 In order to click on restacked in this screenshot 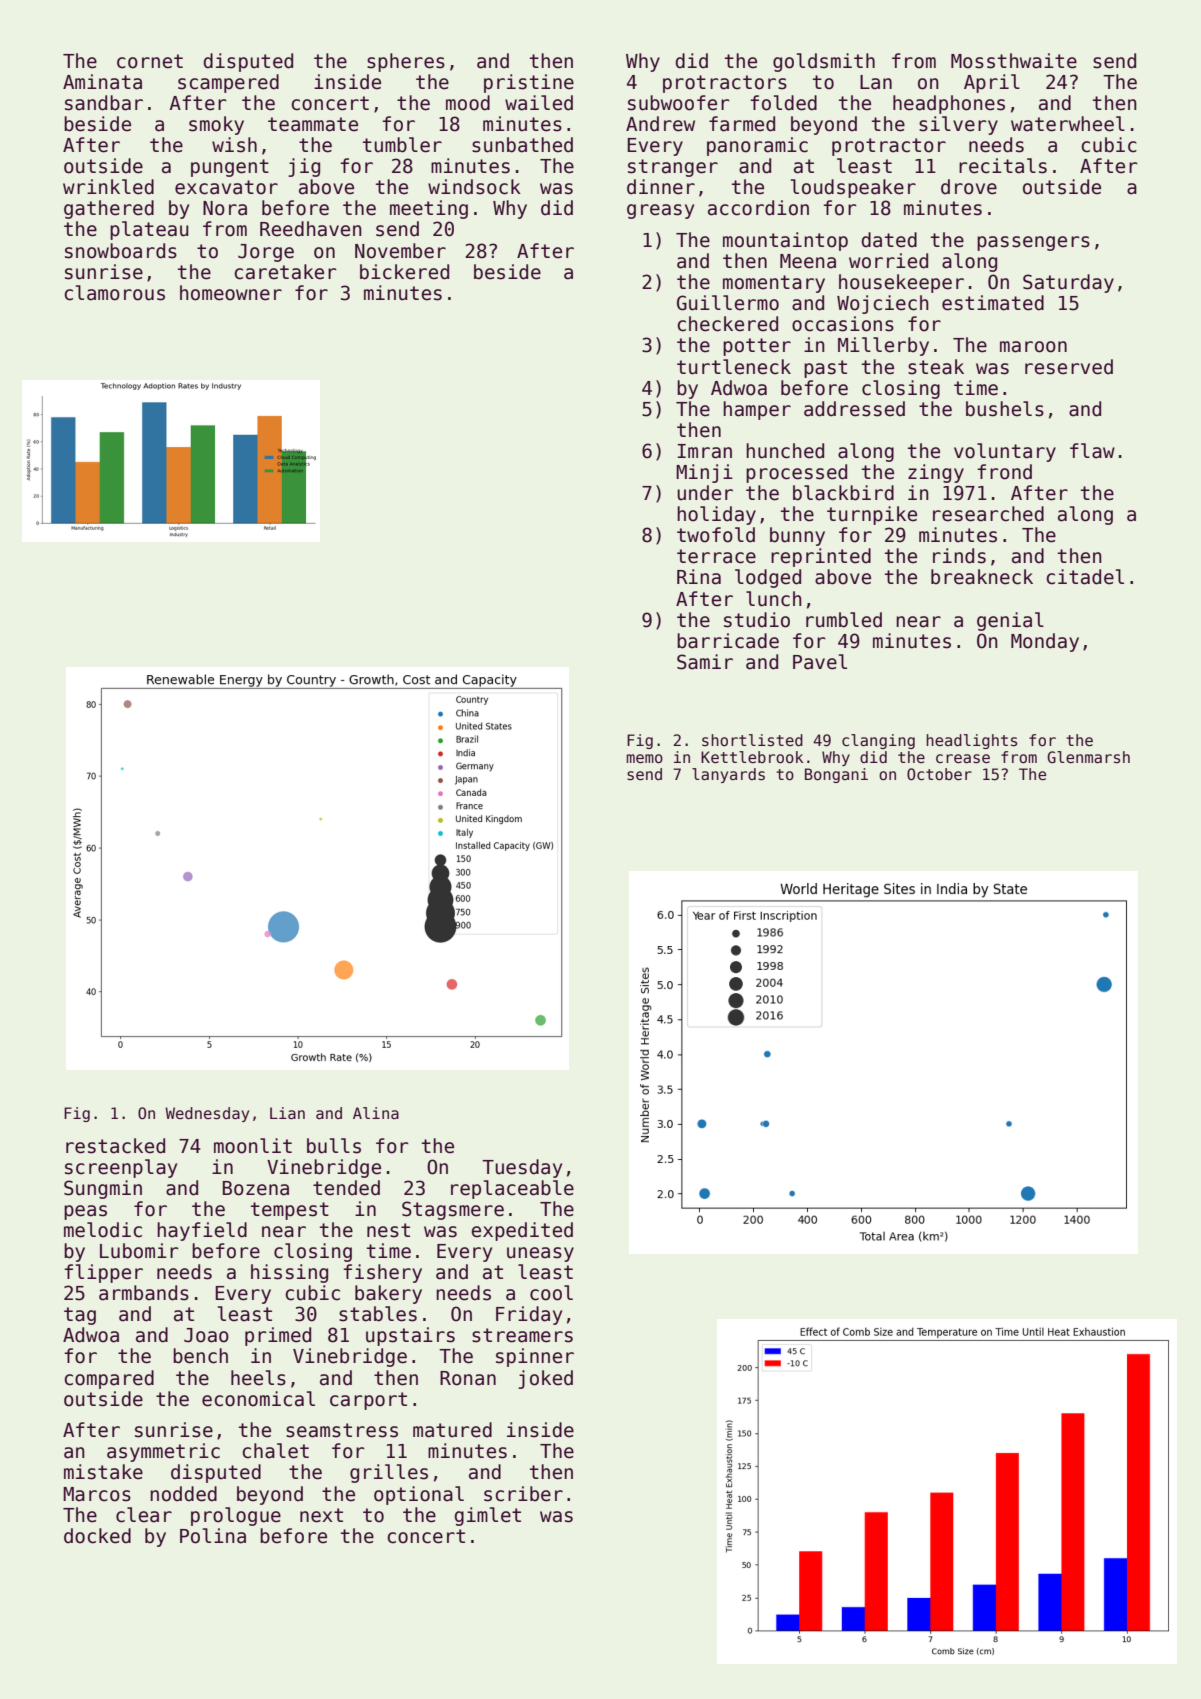, I will do `click(115, 1146)`.
